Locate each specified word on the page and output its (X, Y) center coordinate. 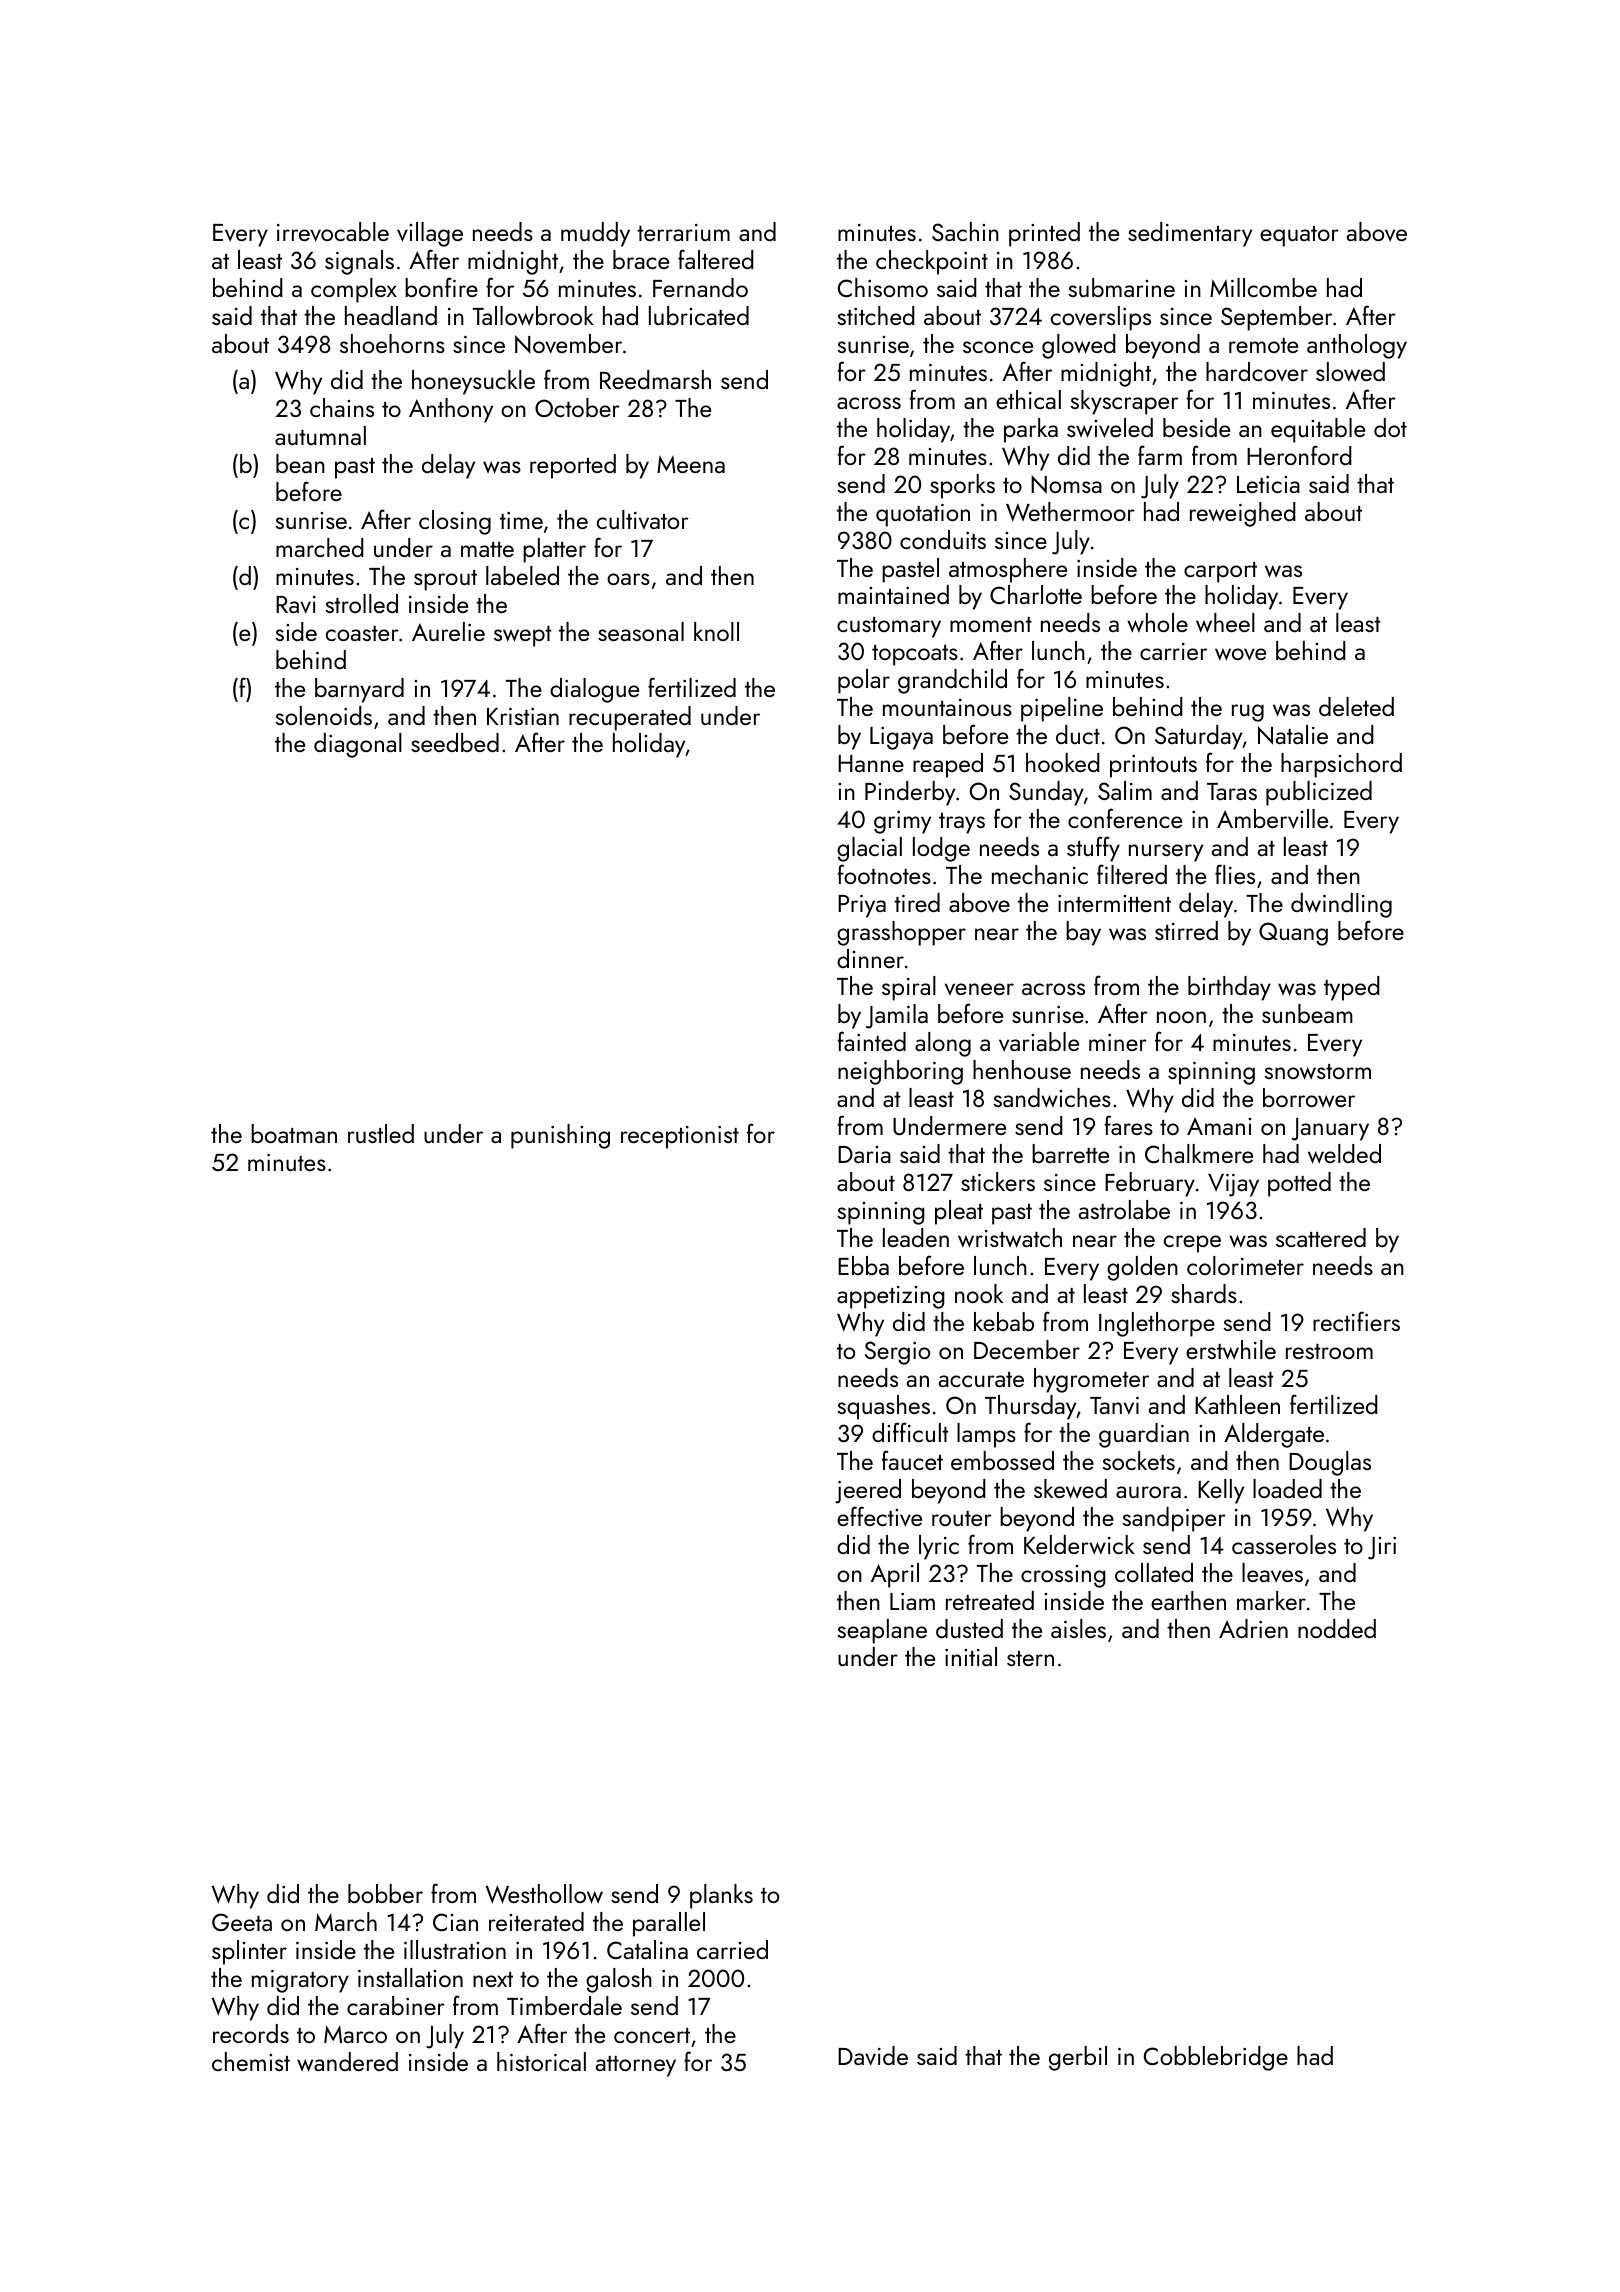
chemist (251, 2061)
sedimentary (1190, 234)
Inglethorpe (1157, 1324)
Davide (873, 2056)
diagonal (358, 745)
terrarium (683, 232)
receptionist (680, 1137)
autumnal (320, 435)
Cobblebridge (1216, 2058)
